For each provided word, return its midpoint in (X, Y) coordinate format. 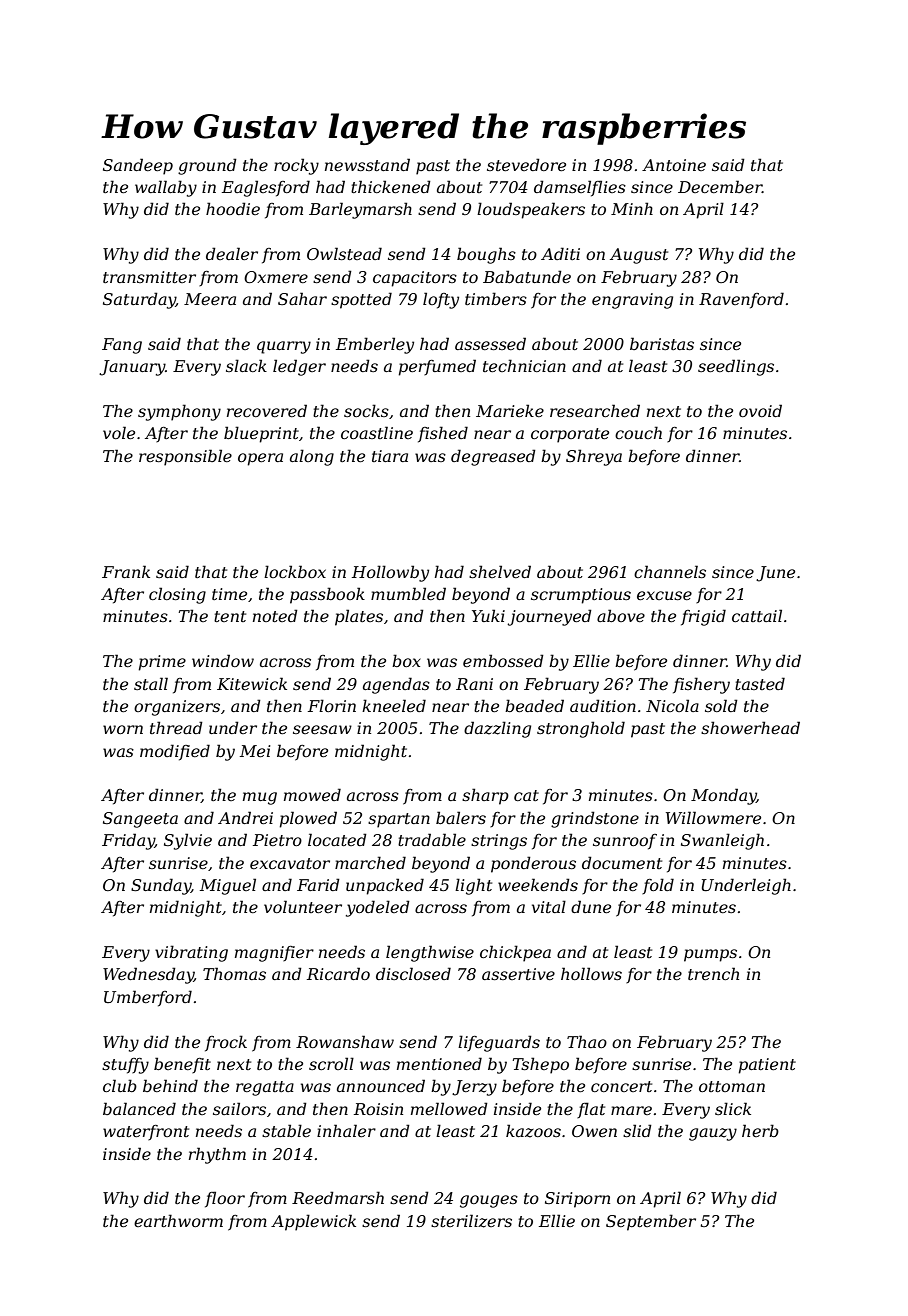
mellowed (449, 1108)
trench (713, 973)
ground (207, 166)
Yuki (488, 615)
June (775, 574)
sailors (239, 1108)
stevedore (526, 164)
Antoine (674, 165)
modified (175, 752)
